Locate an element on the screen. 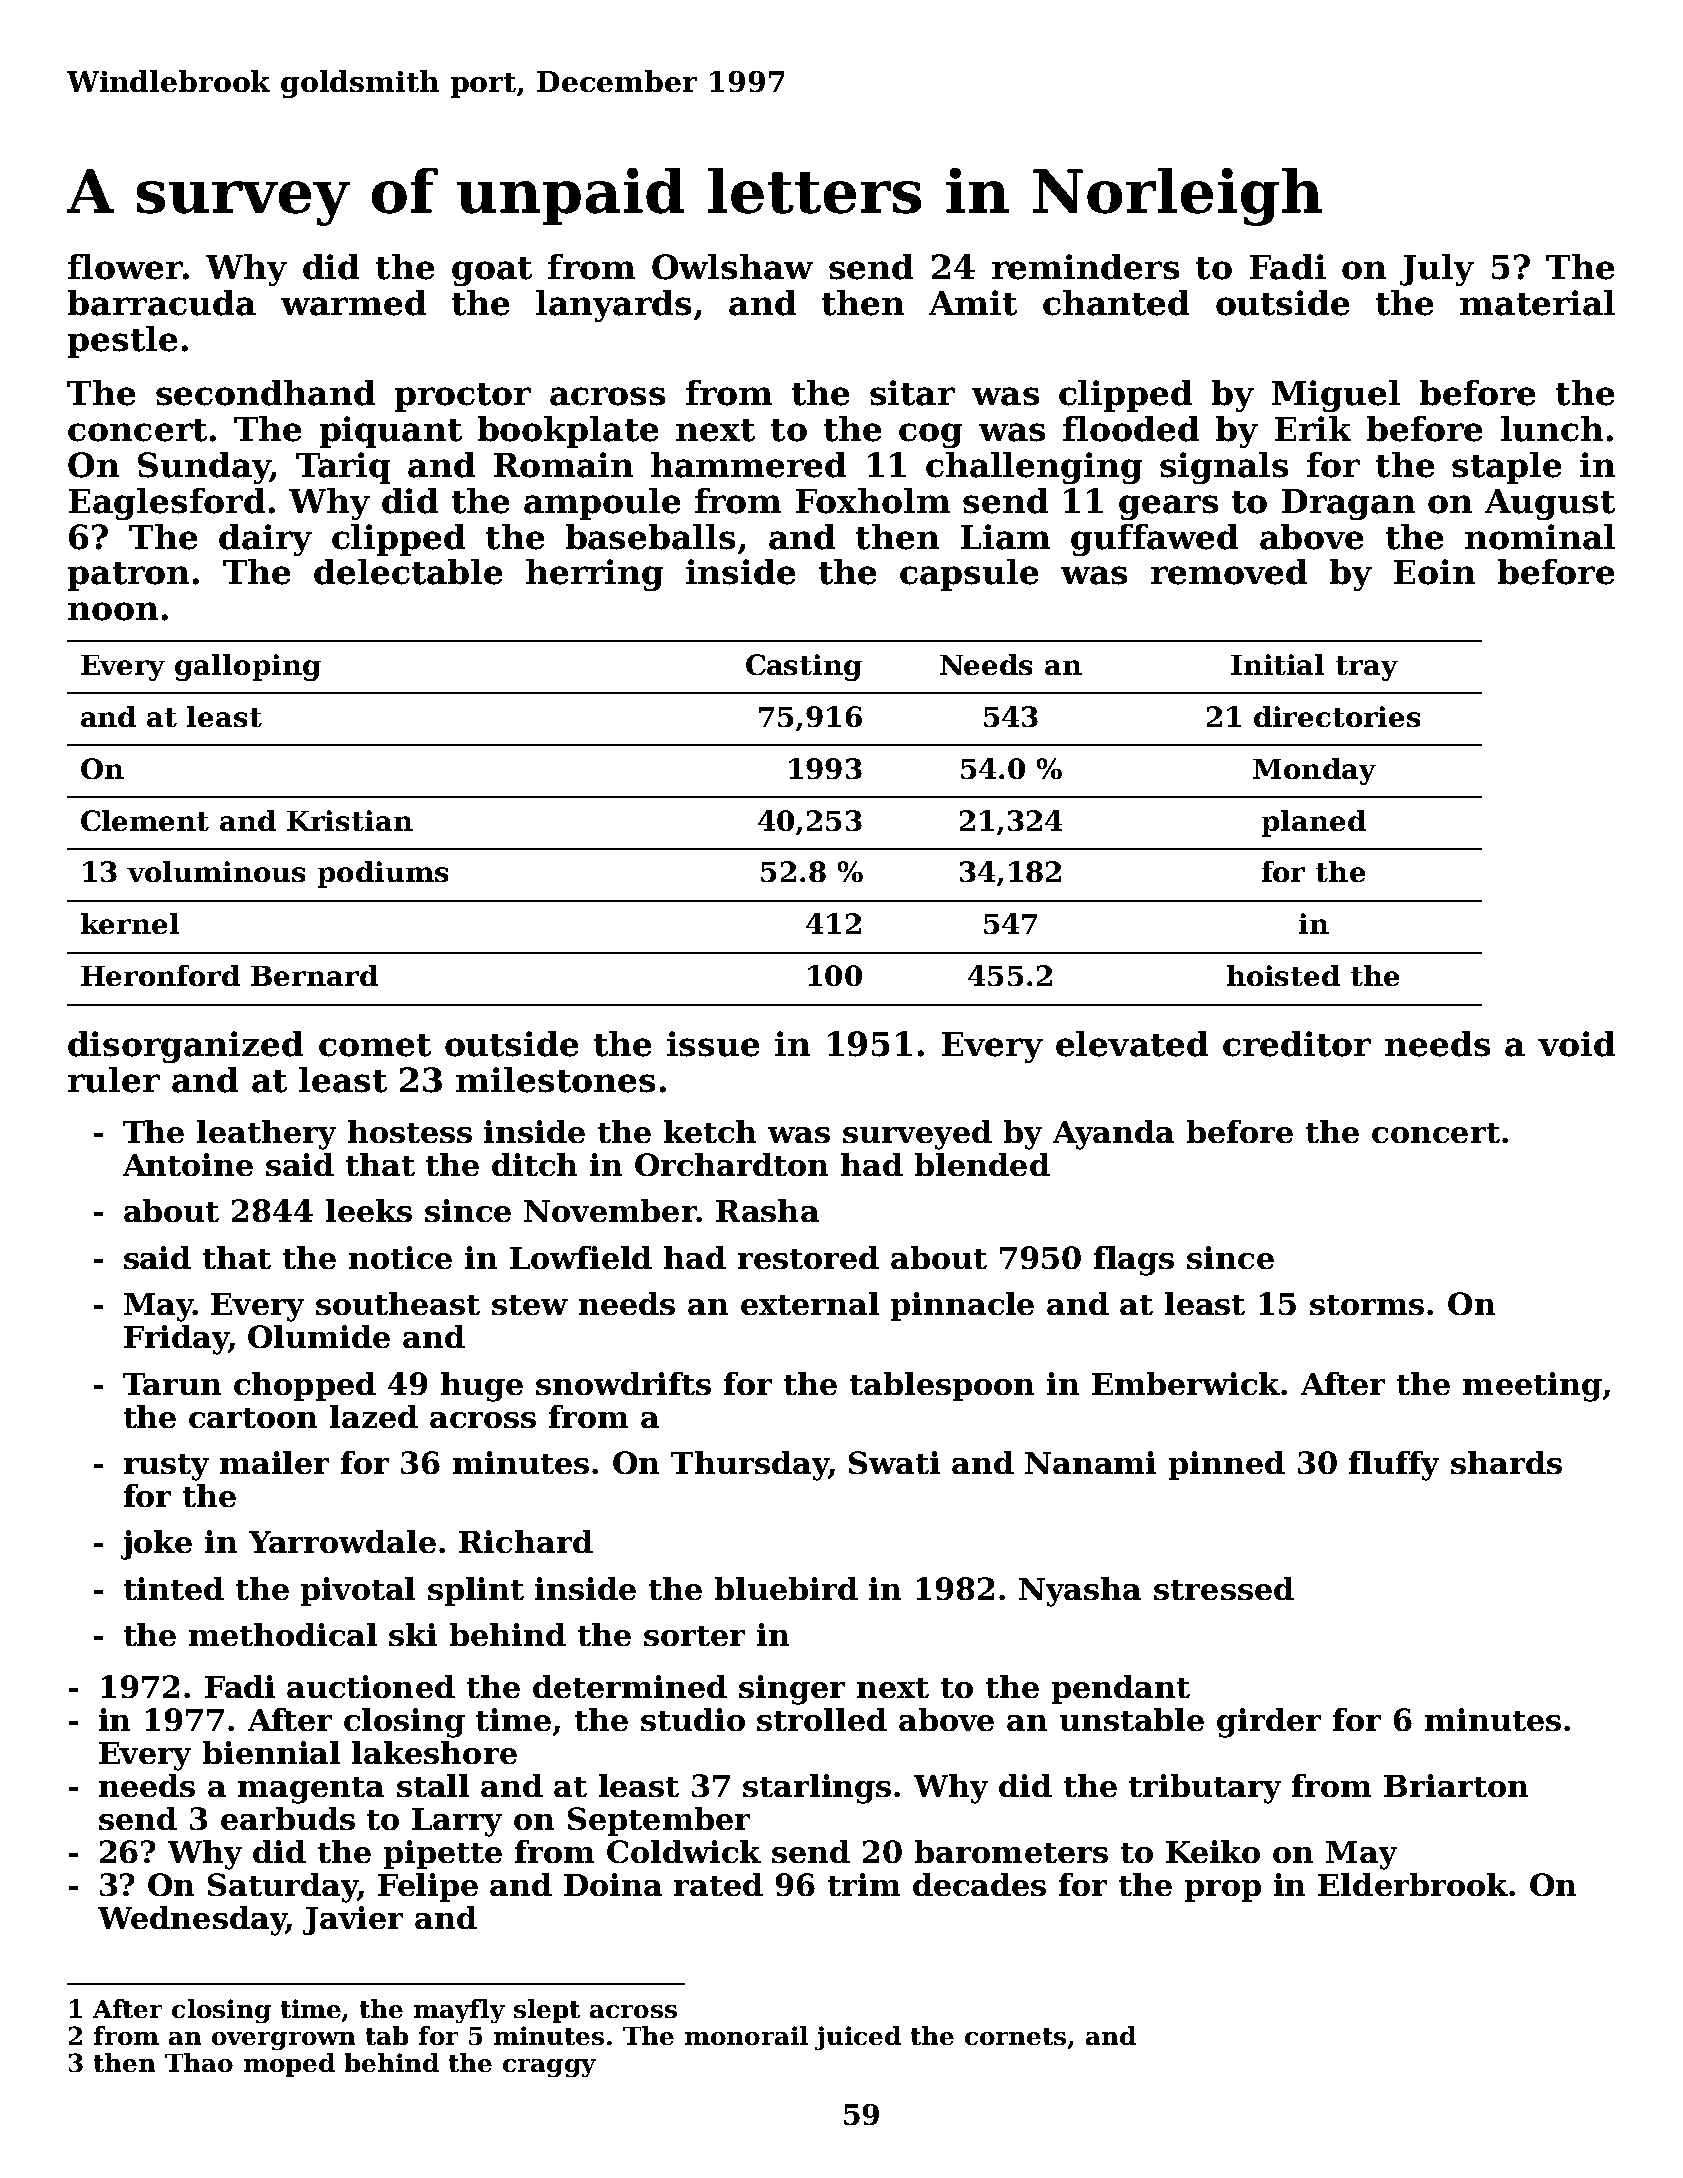  pestle is located at coordinates (122, 342).
